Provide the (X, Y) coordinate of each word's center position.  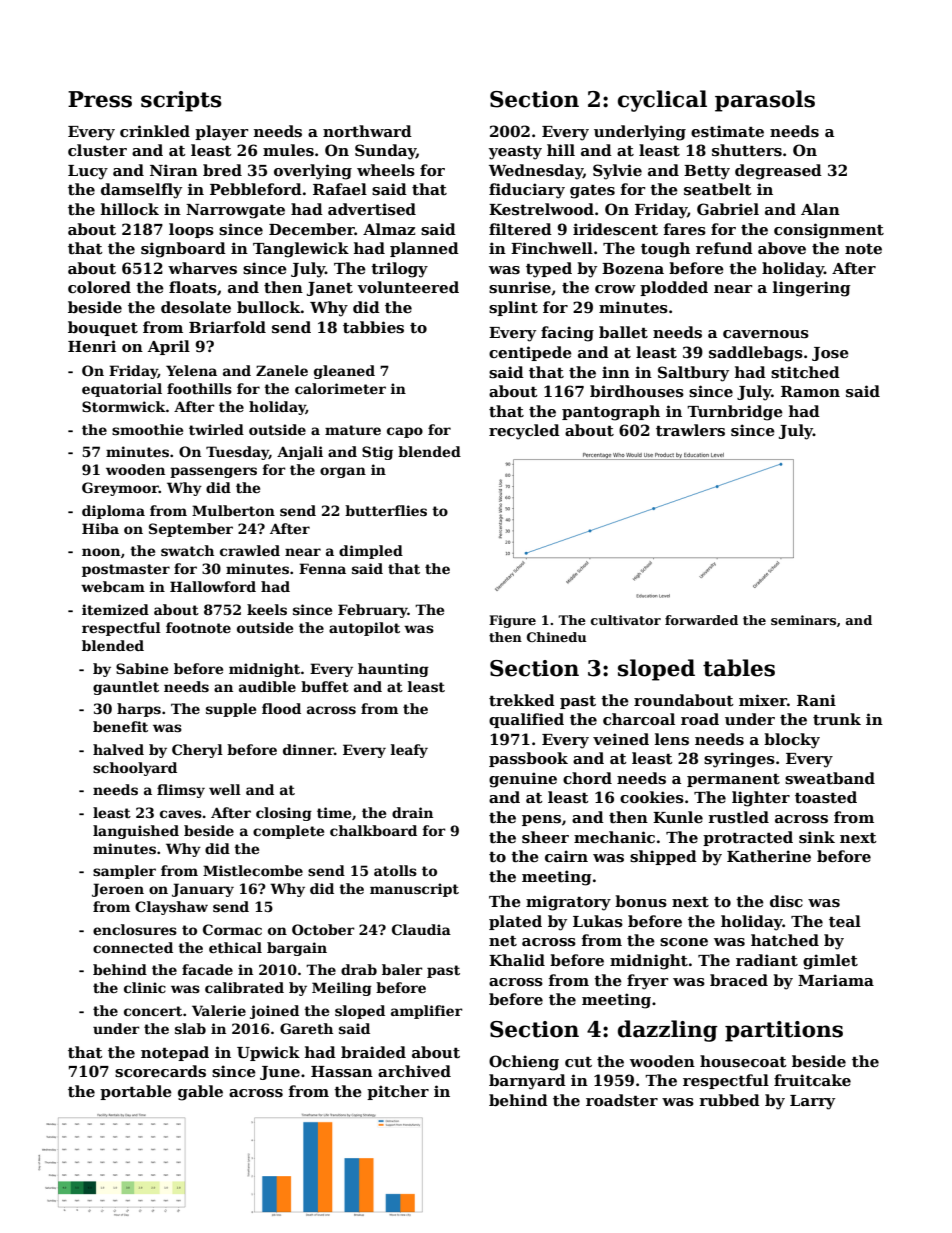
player (221, 133)
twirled (216, 429)
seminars (803, 620)
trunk (837, 719)
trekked (522, 700)
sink (817, 837)
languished (136, 832)
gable (200, 1093)
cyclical (662, 101)
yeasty (515, 153)
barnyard (527, 1082)
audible (267, 686)
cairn (566, 856)
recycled (524, 432)
